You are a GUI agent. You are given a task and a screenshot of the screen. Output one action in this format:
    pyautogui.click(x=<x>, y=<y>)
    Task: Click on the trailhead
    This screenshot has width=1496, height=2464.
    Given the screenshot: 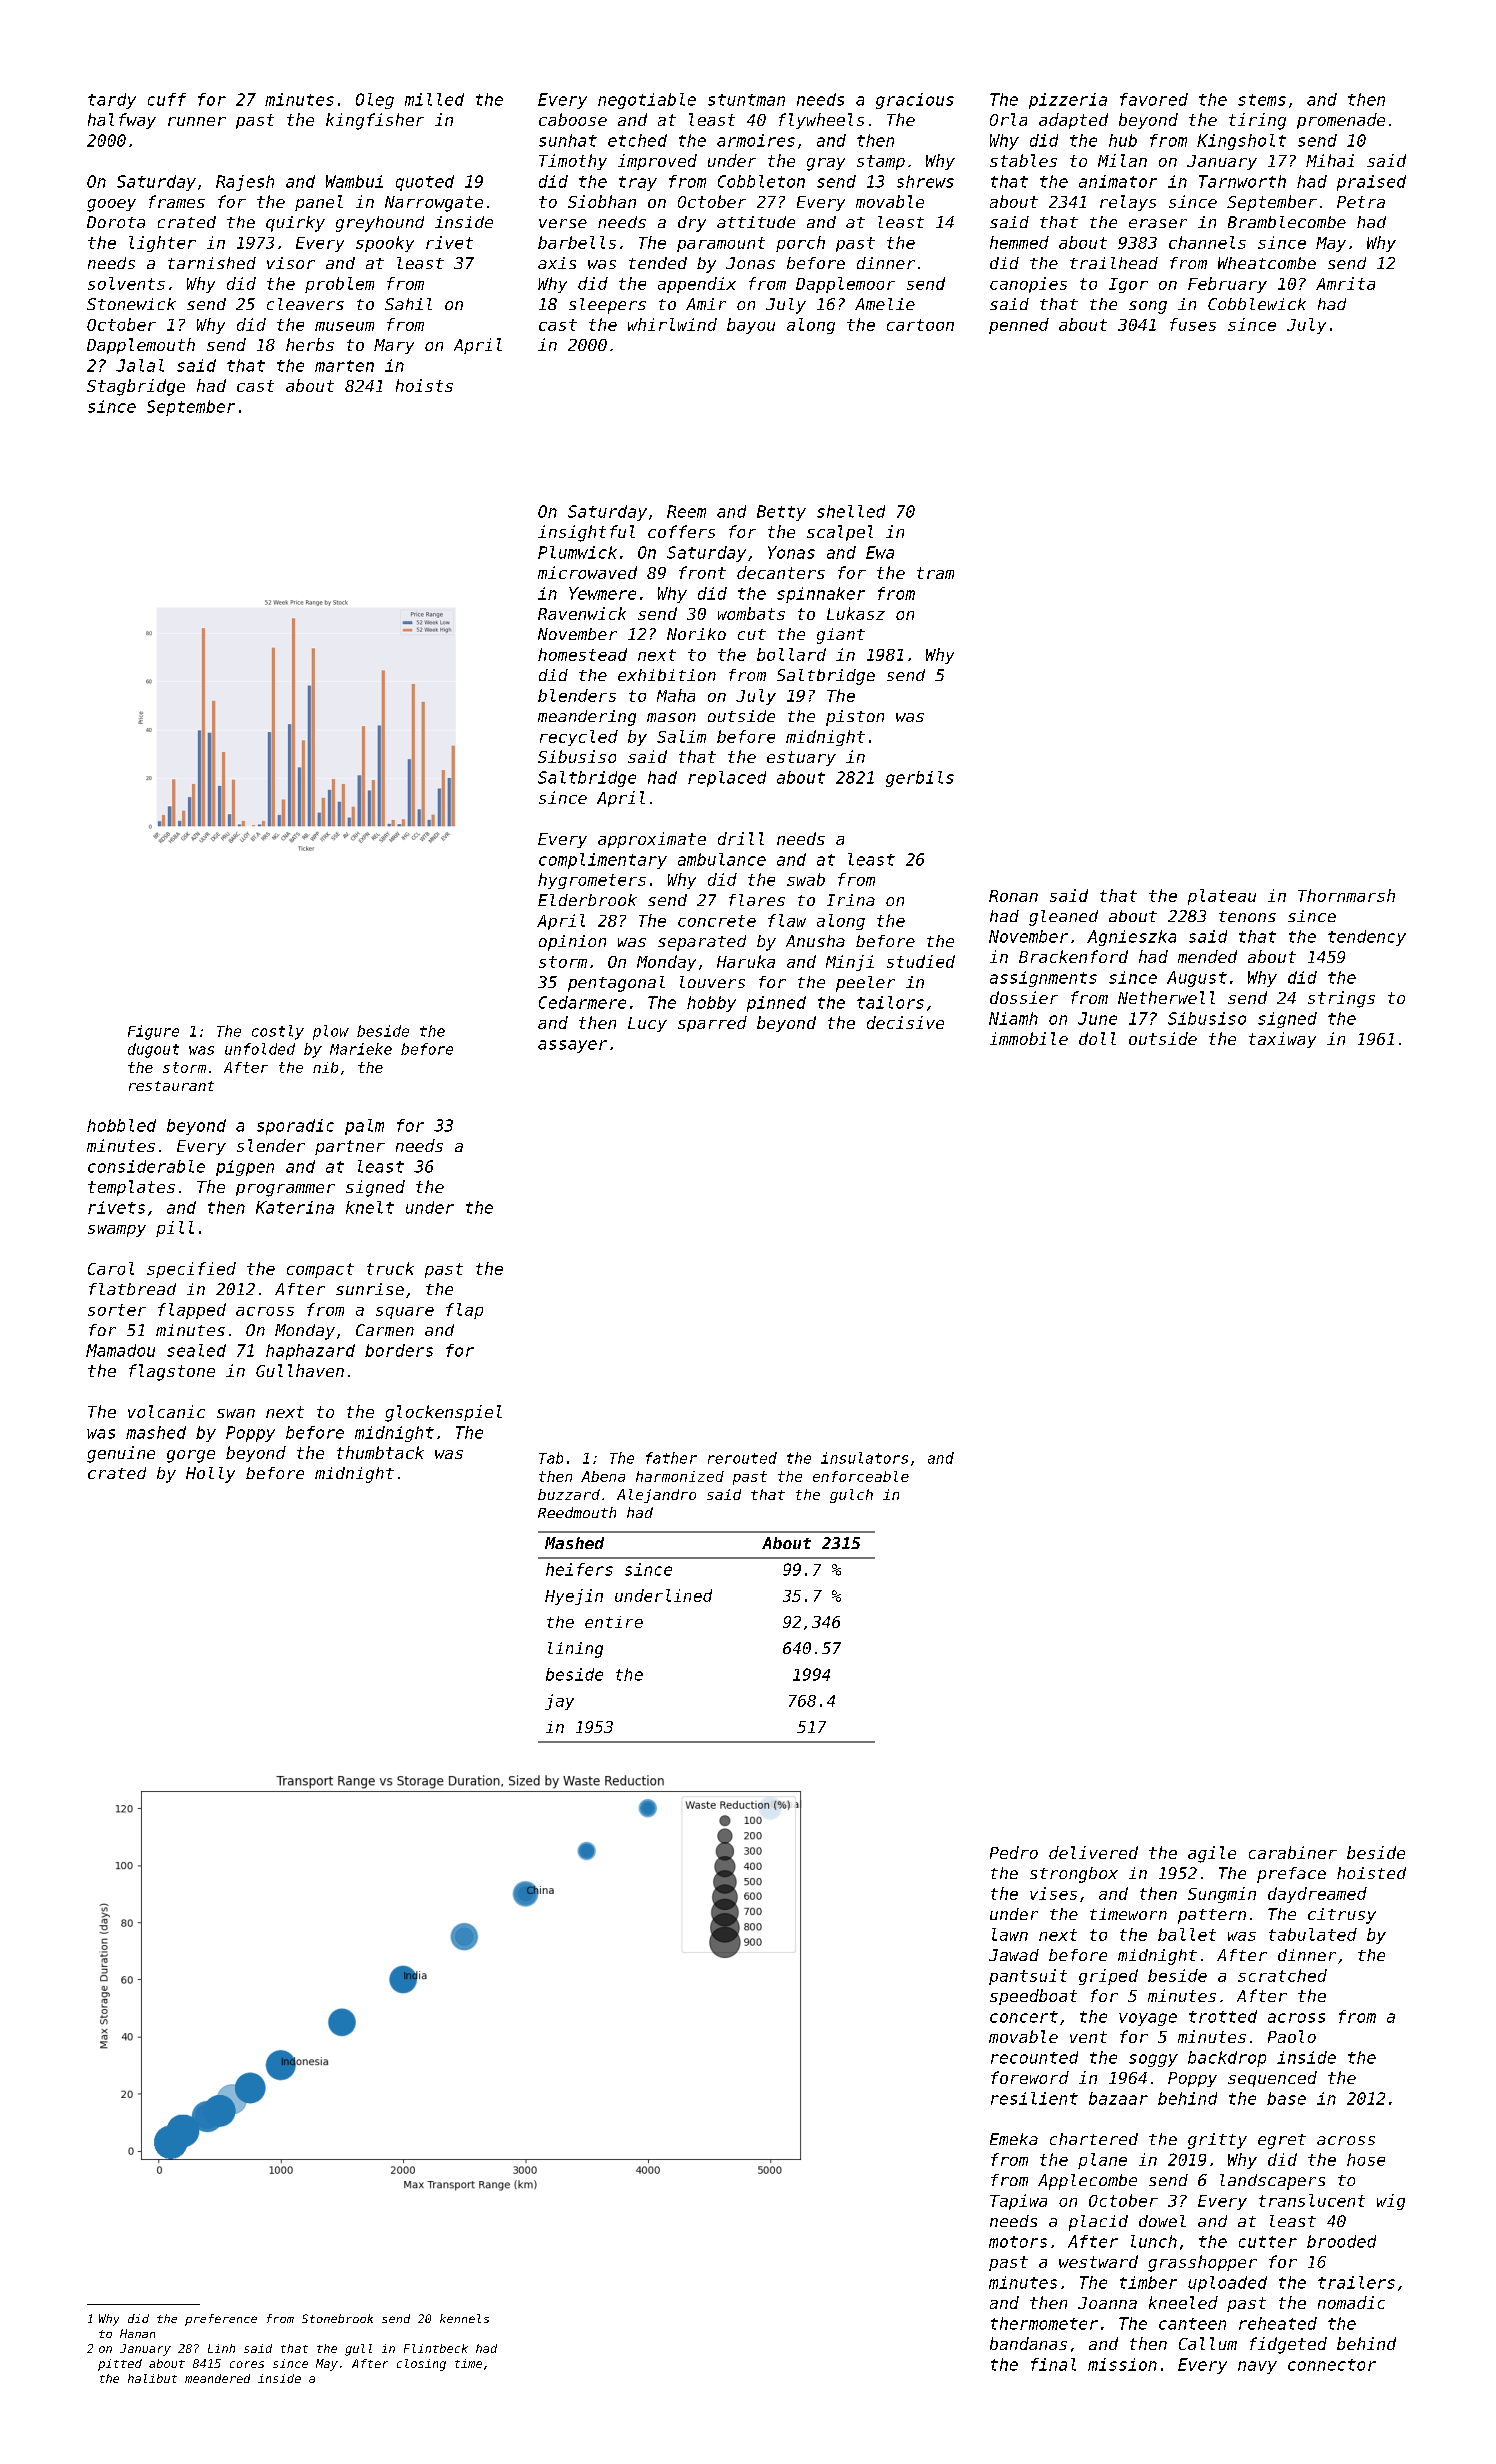 What is the action you would take?
    pyautogui.click(x=1114, y=263)
